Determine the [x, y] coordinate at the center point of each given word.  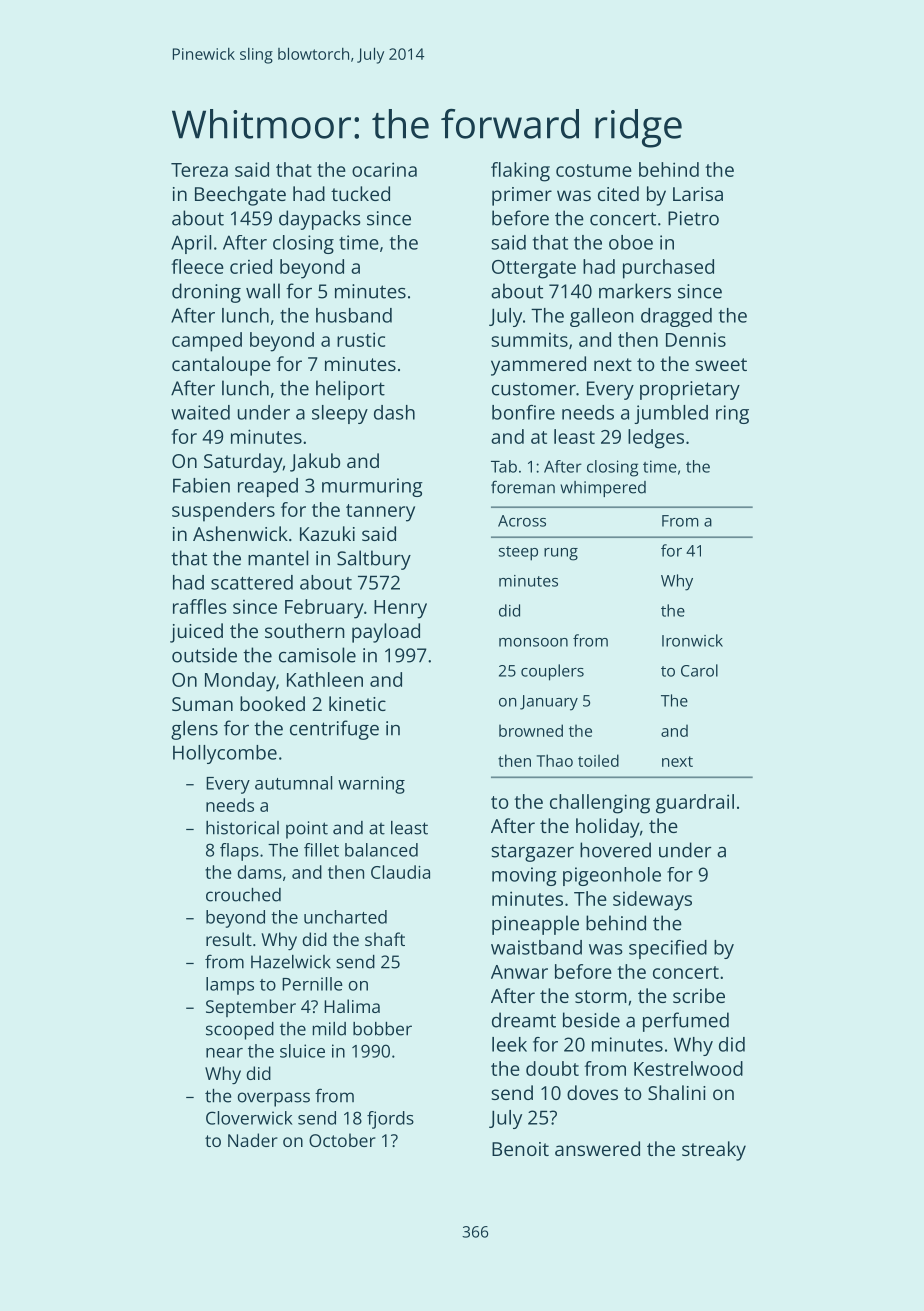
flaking [520, 172]
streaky [714, 1151]
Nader [253, 1140]
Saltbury [374, 560]
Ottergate [534, 269]
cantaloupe [221, 366]
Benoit [520, 1149]
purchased [668, 269]
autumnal [293, 783]
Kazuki [327, 533]
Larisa [698, 194]
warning [371, 785]
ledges [656, 439]
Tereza [199, 170]
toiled [598, 760]
